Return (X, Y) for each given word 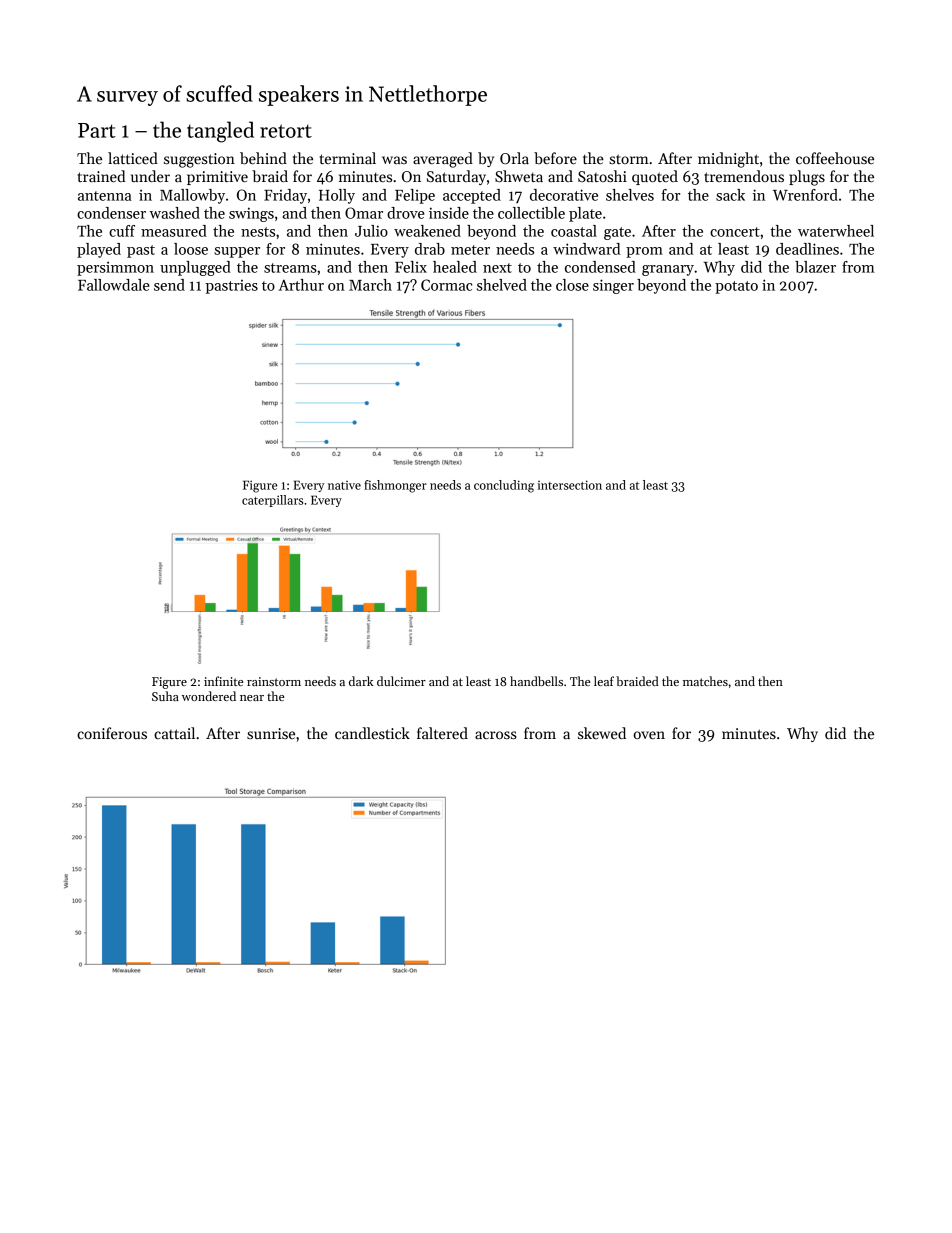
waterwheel (836, 231)
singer (613, 286)
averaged (443, 160)
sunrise (271, 733)
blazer (815, 267)
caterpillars (272, 501)
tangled (220, 132)
